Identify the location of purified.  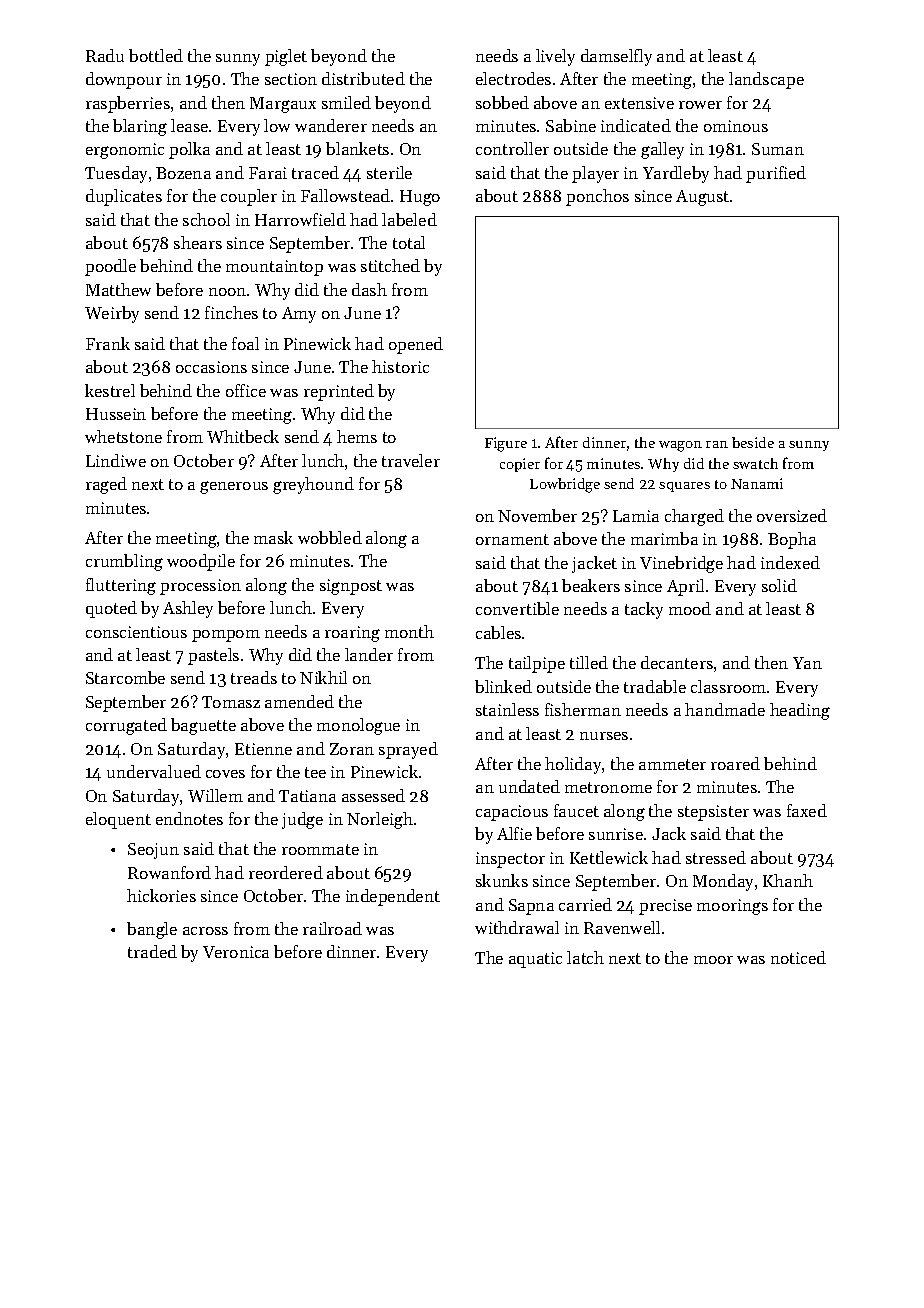
(776, 174).
